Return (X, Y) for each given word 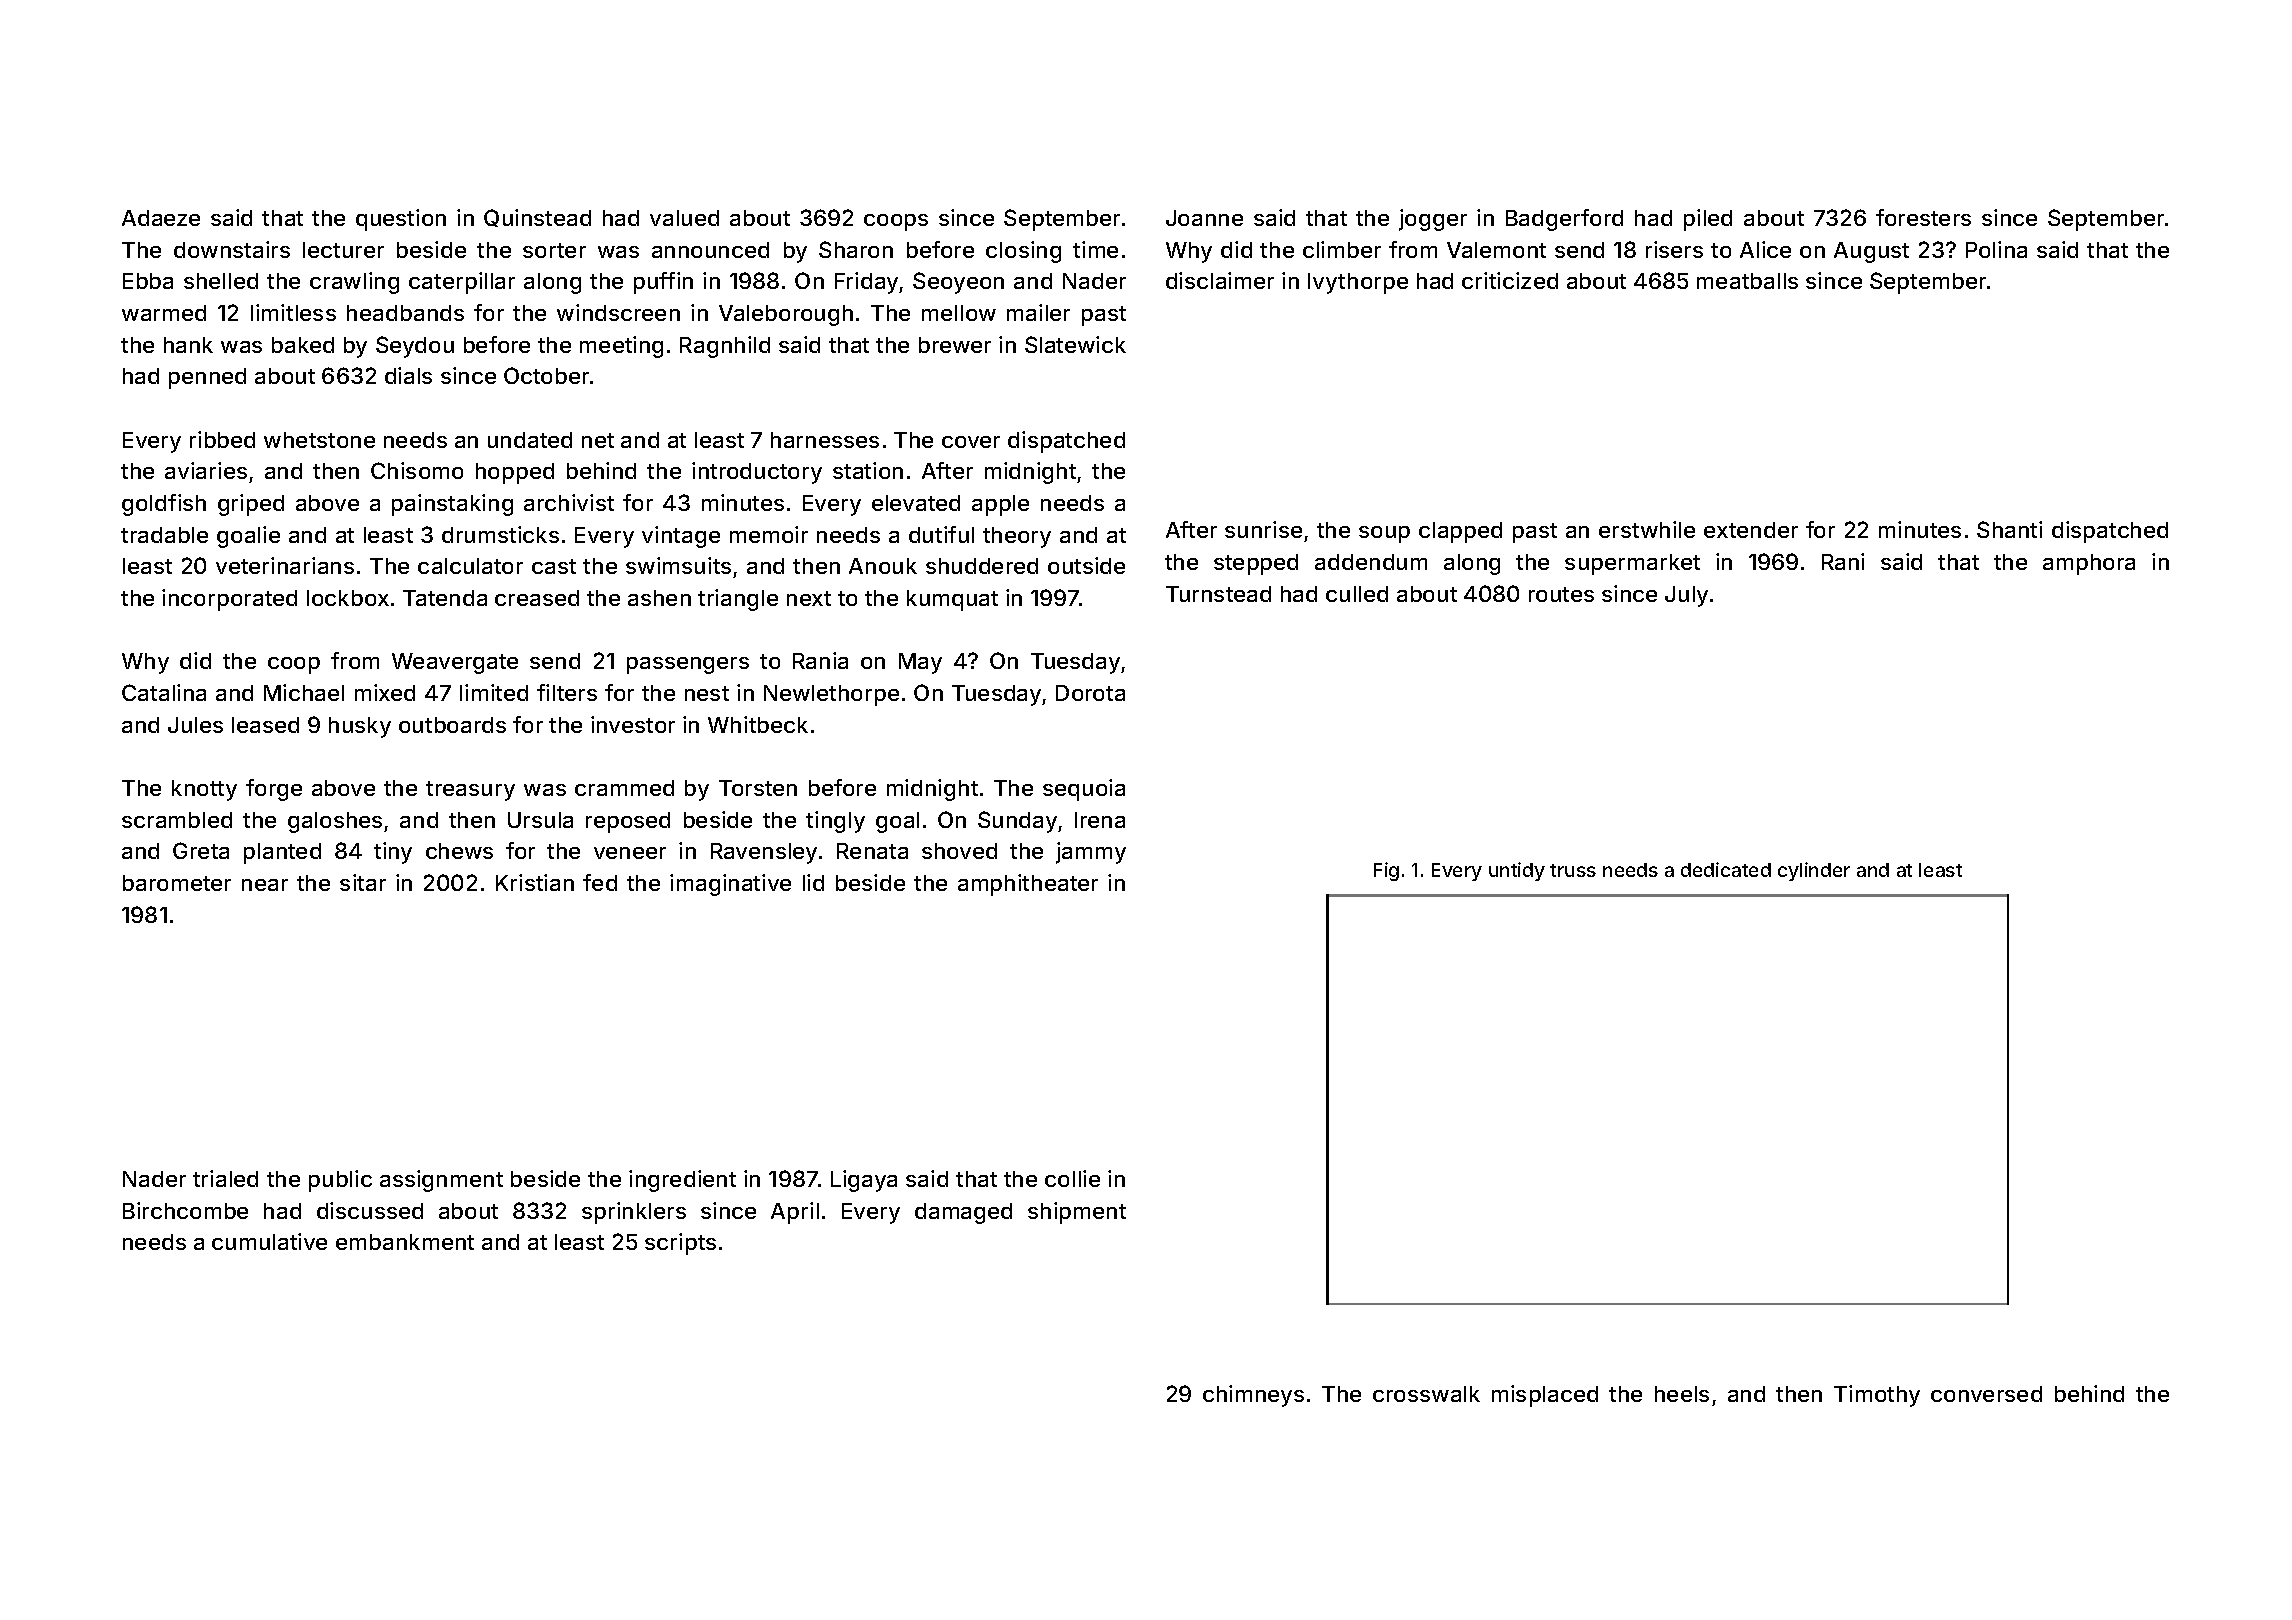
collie (1072, 1178)
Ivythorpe (1358, 283)
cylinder (1814, 871)
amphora (2089, 564)
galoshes (335, 822)
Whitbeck (758, 724)
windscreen (618, 312)
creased (537, 598)
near (265, 885)
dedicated (1726, 869)
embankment (405, 1242)
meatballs (1747, 281)
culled (1357, 594)
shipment (1077, 1213)
